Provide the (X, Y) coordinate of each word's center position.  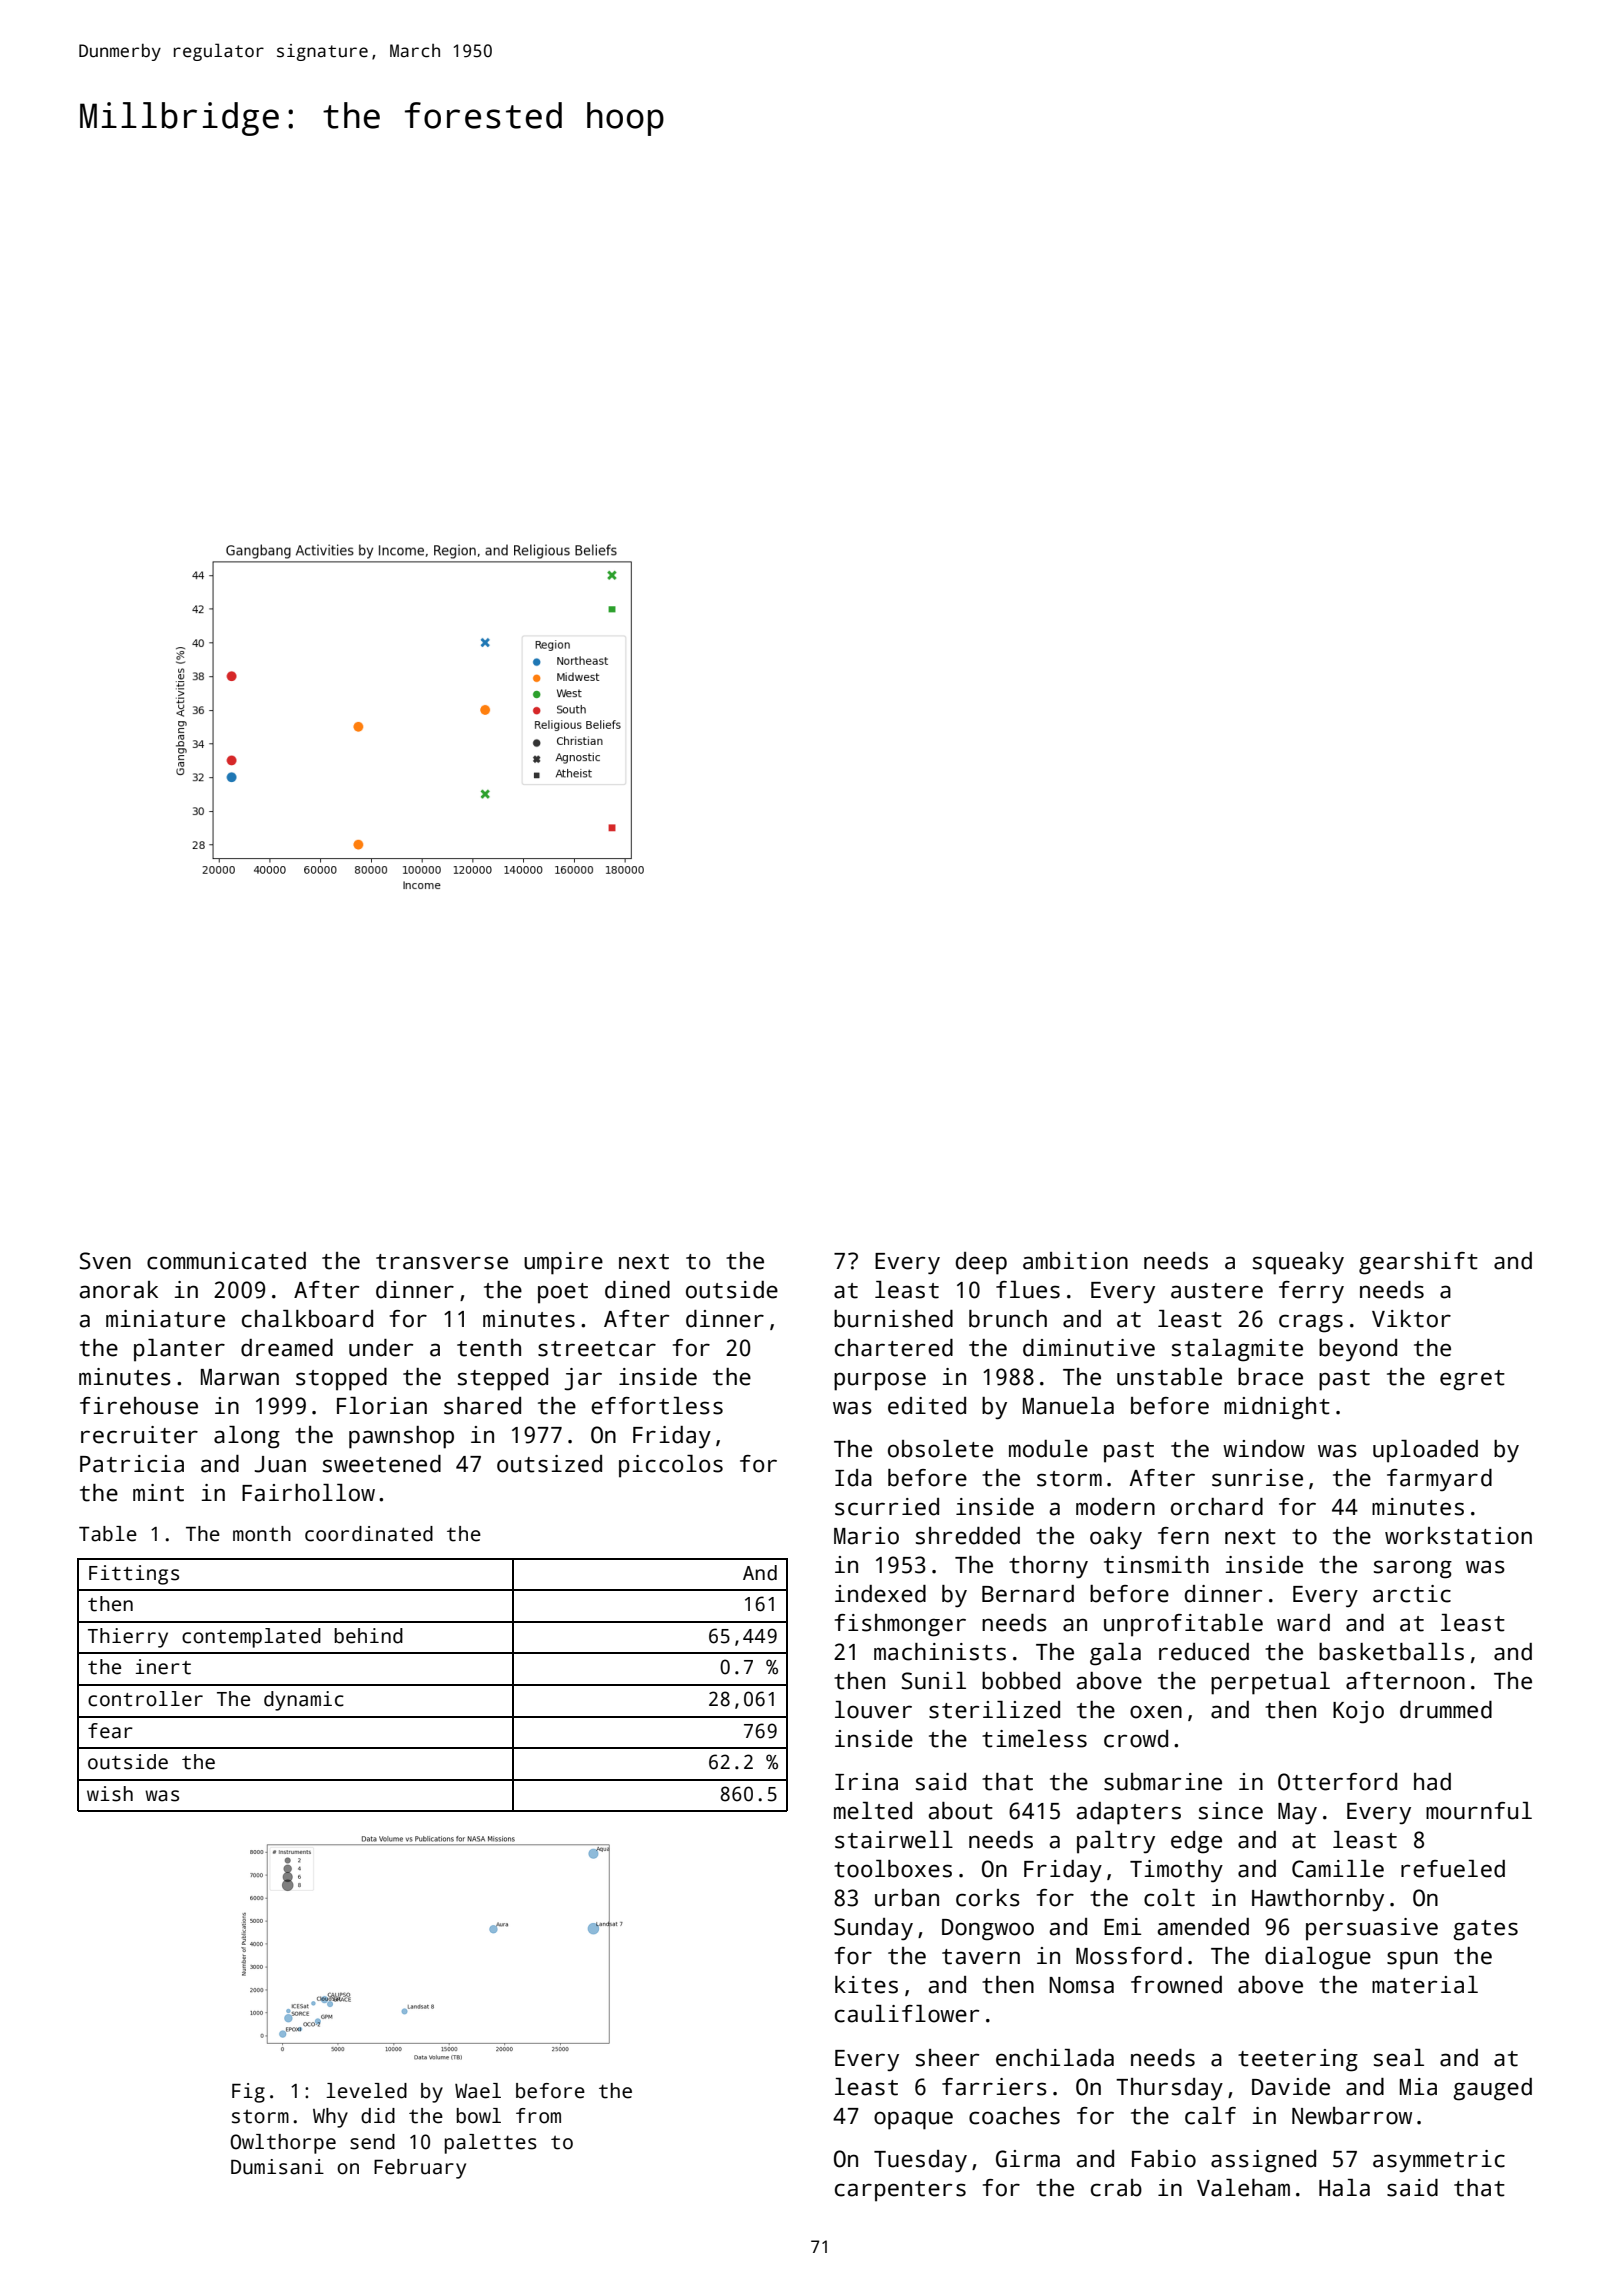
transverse (442, 1262)
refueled (1453, 1869)
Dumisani (277, 2167)
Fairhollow (308, 1493)
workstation (1458, 1536)
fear (110, 1731)
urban (907, 1898)
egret (1472, 1380)
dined (637, 1290)
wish (110, 1794)
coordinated (369, 1534)
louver (873, 1710)
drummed (1446, 1710)
